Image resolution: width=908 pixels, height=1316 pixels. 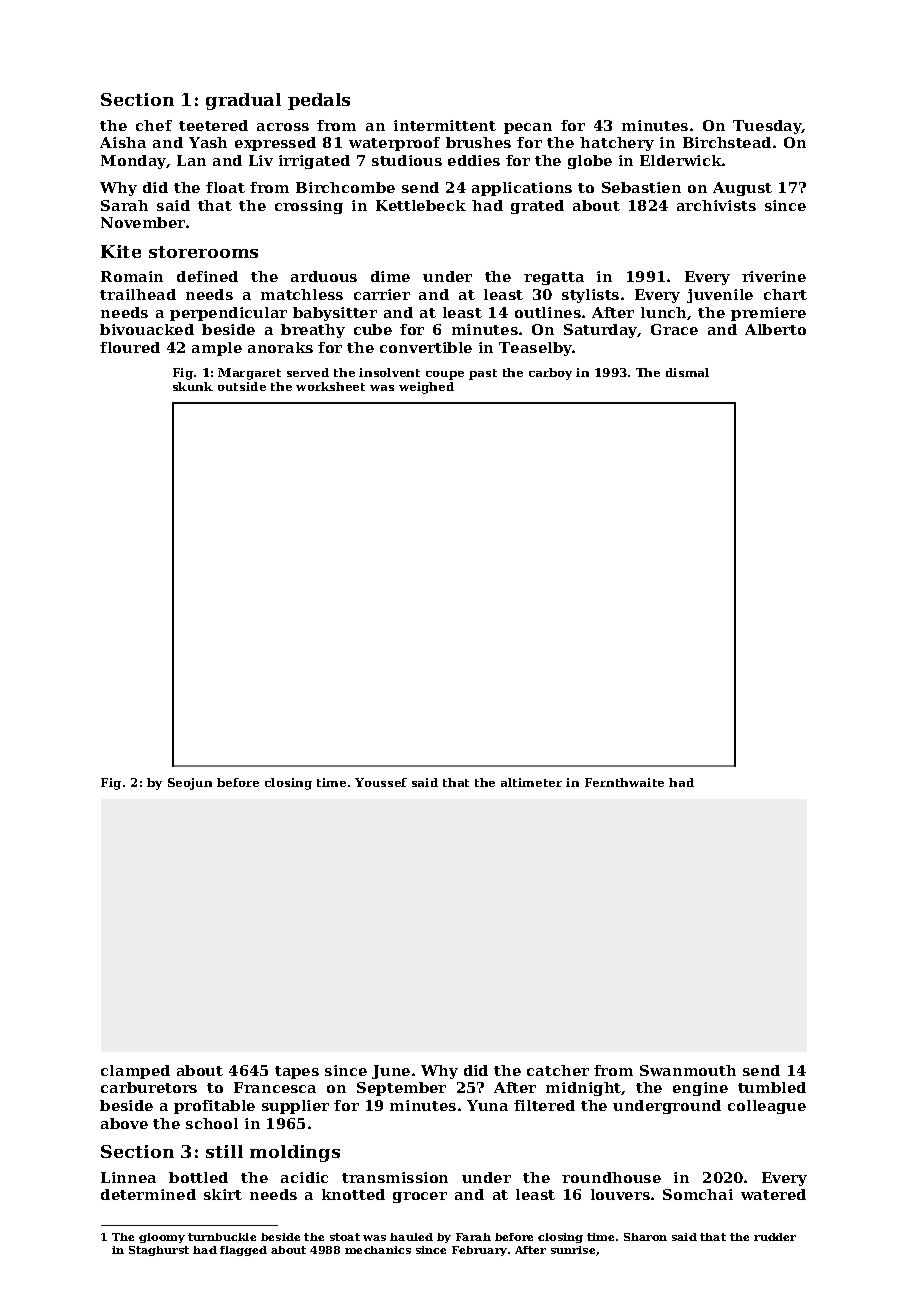 I want to click on worksheet, so click(x=330, y=386).
